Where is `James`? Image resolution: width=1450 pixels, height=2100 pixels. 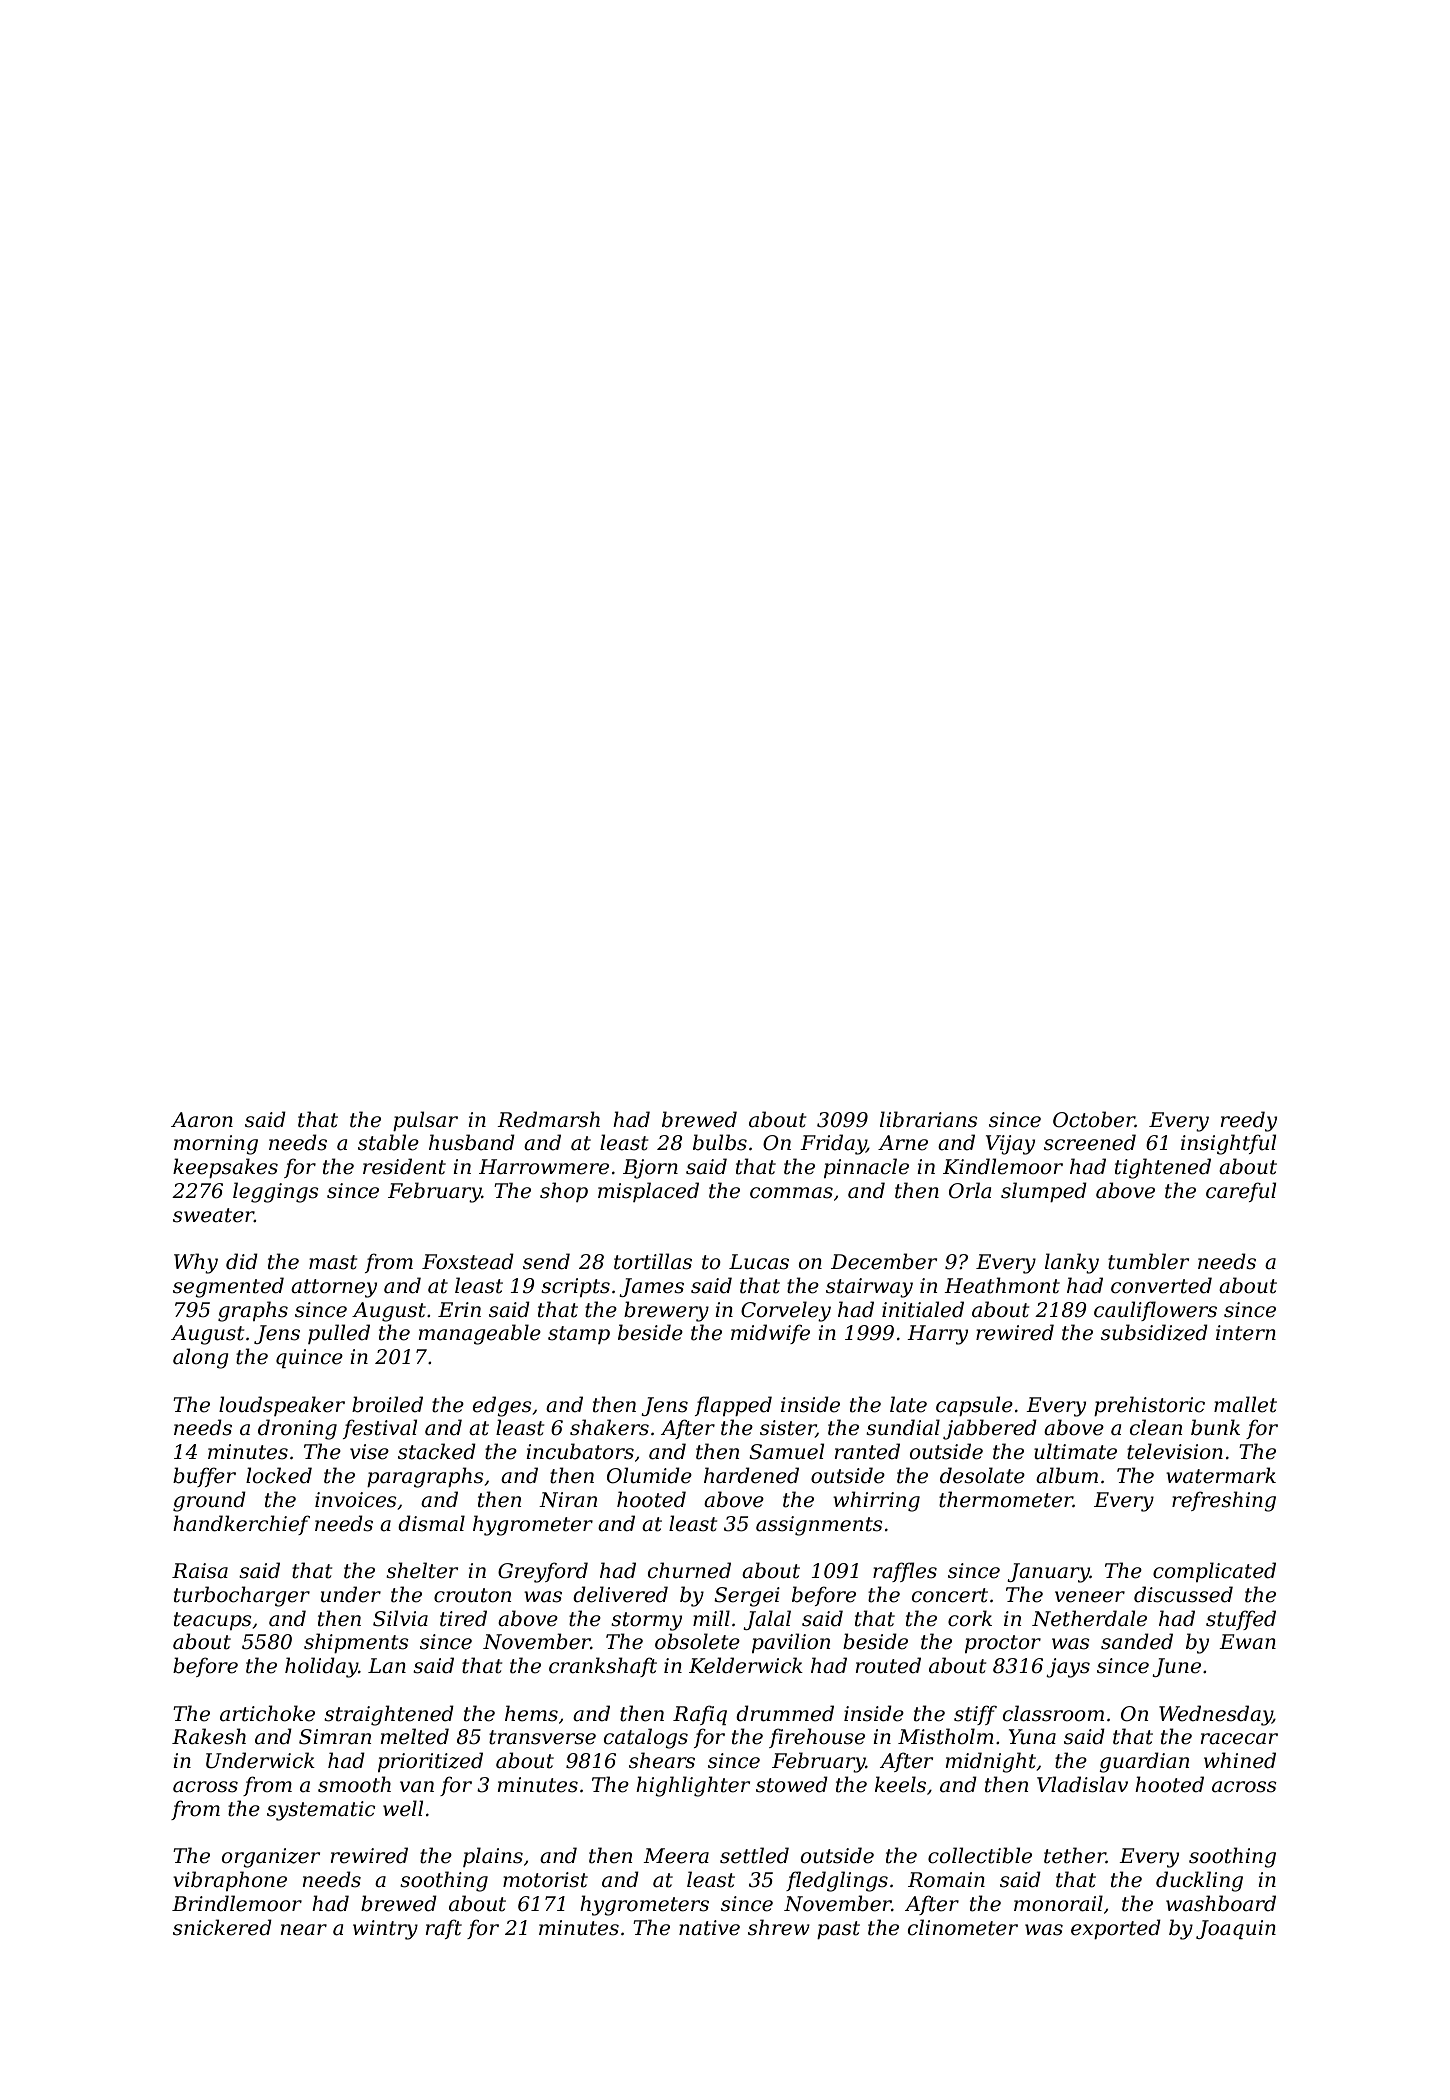 James is located at coordinates (651, 1287).
